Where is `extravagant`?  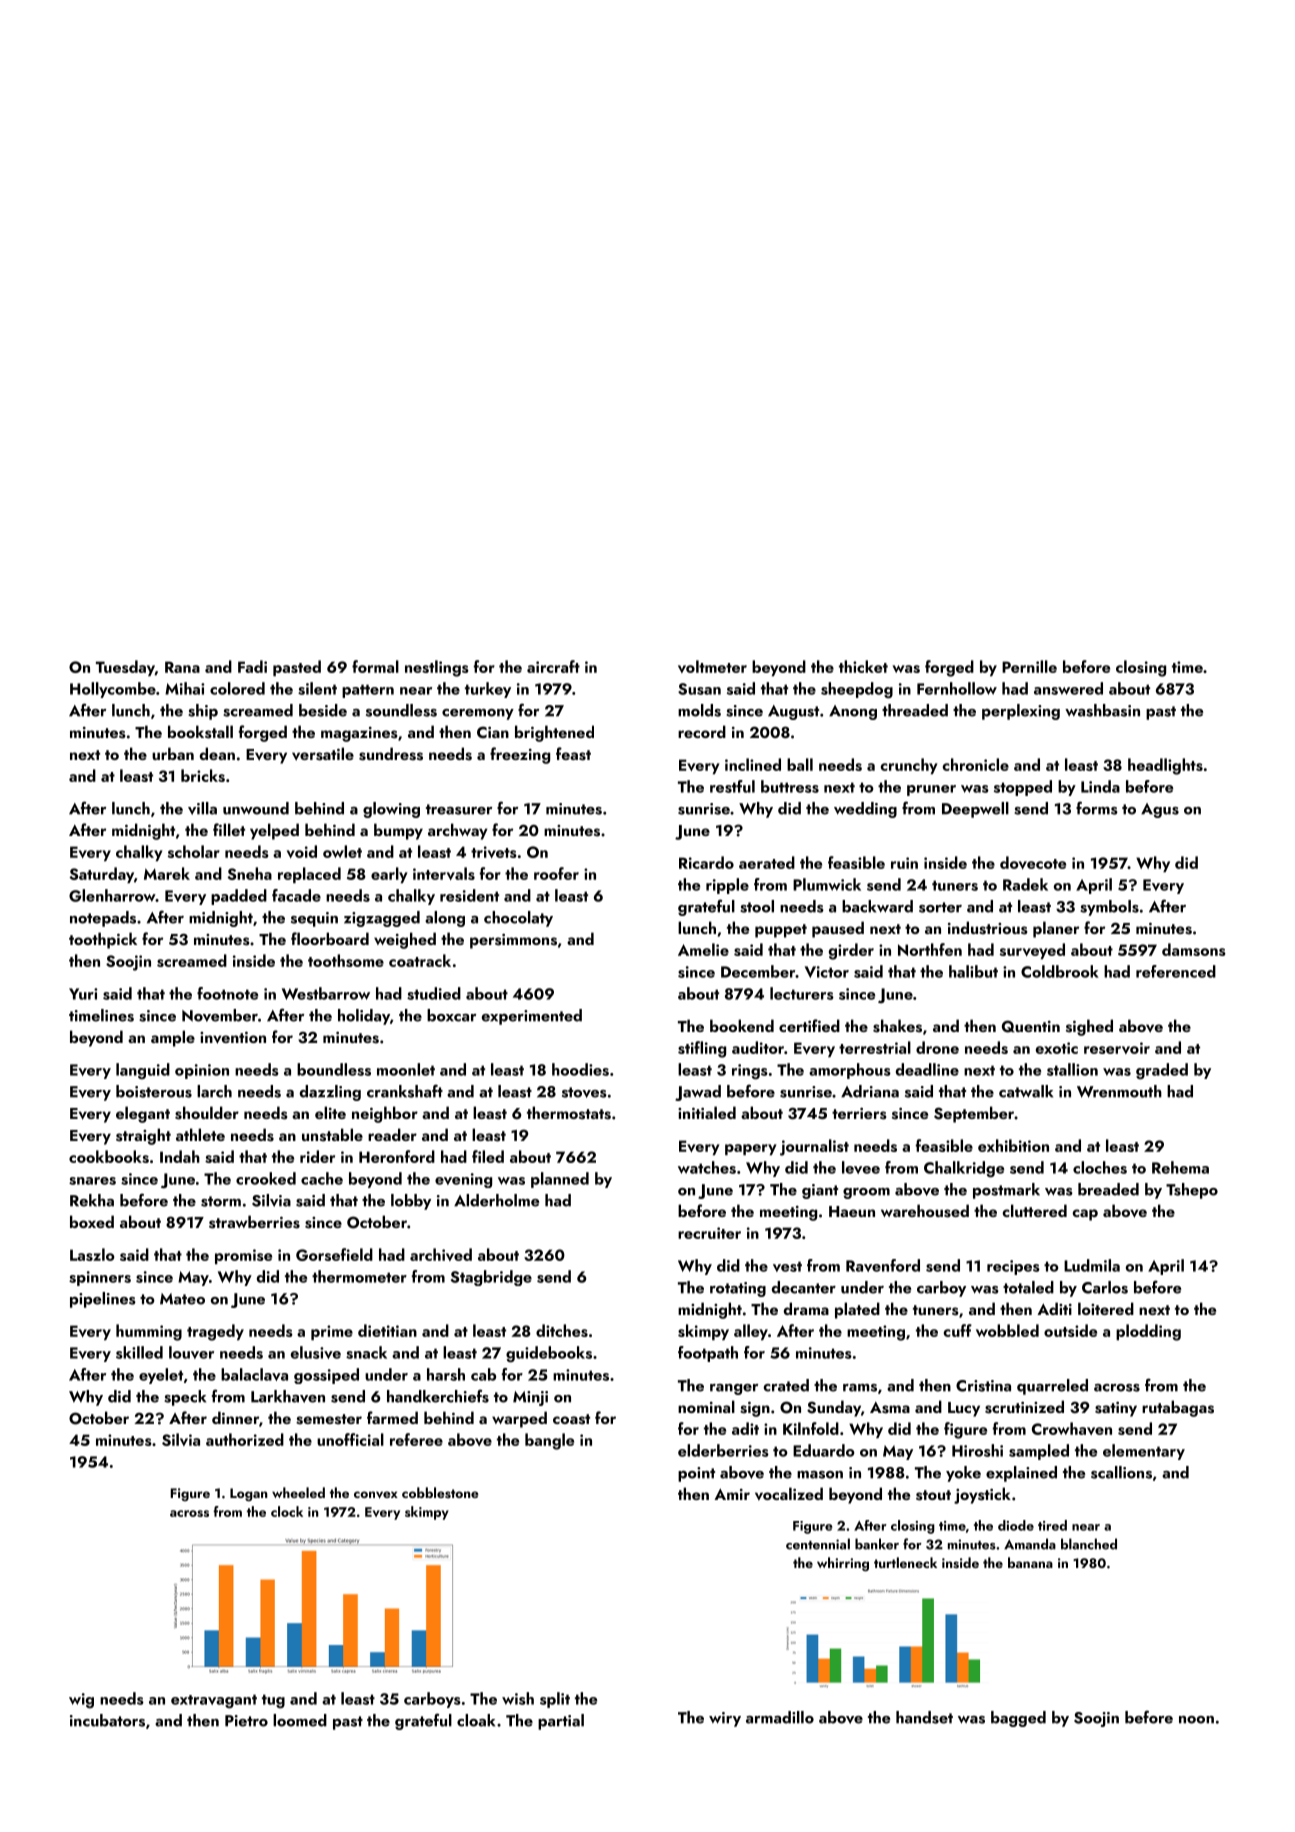
extravagant is located at coordinates (214, 1701).
